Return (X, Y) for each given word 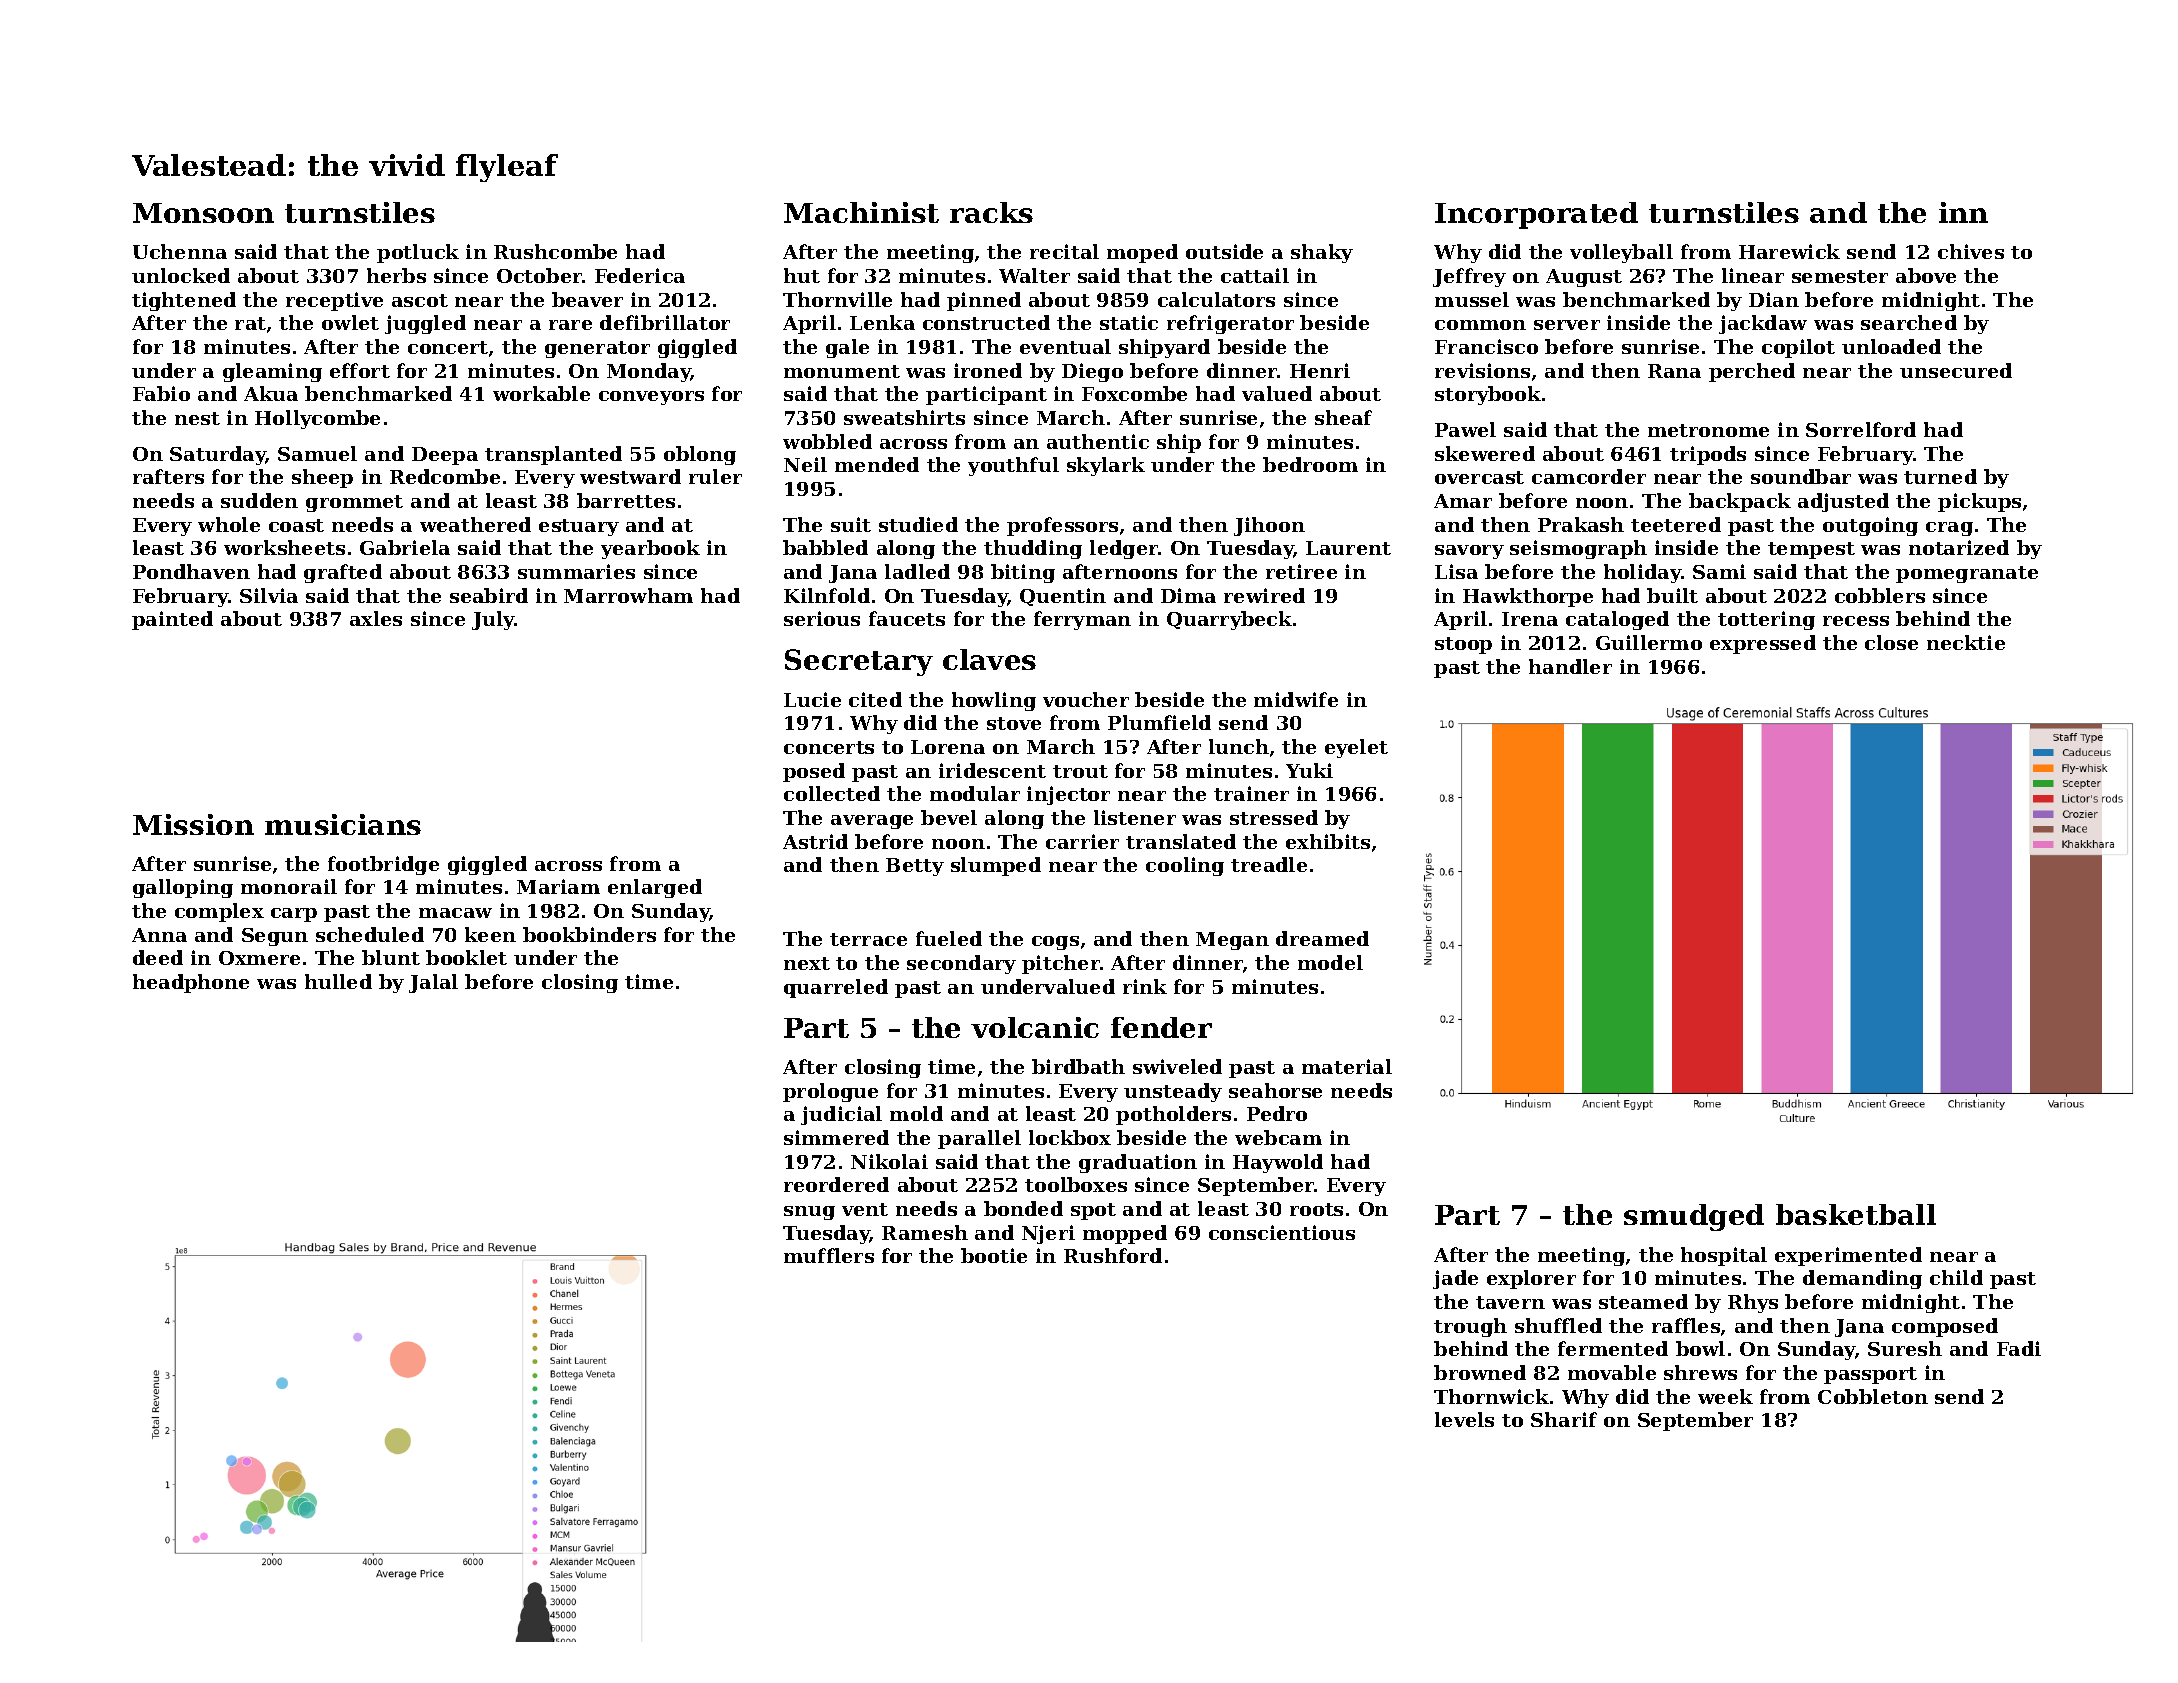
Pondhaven (191, 571)
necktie (1966, 642)
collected (832, 793)
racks (991, 212)
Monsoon (203, 213)
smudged (1694, 1217)
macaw (455, 913)
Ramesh (925, 1232)
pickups (1979, 502)
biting (1023, 573)
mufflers (829, 1255)
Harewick (1789, 251)
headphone (191, 983)
